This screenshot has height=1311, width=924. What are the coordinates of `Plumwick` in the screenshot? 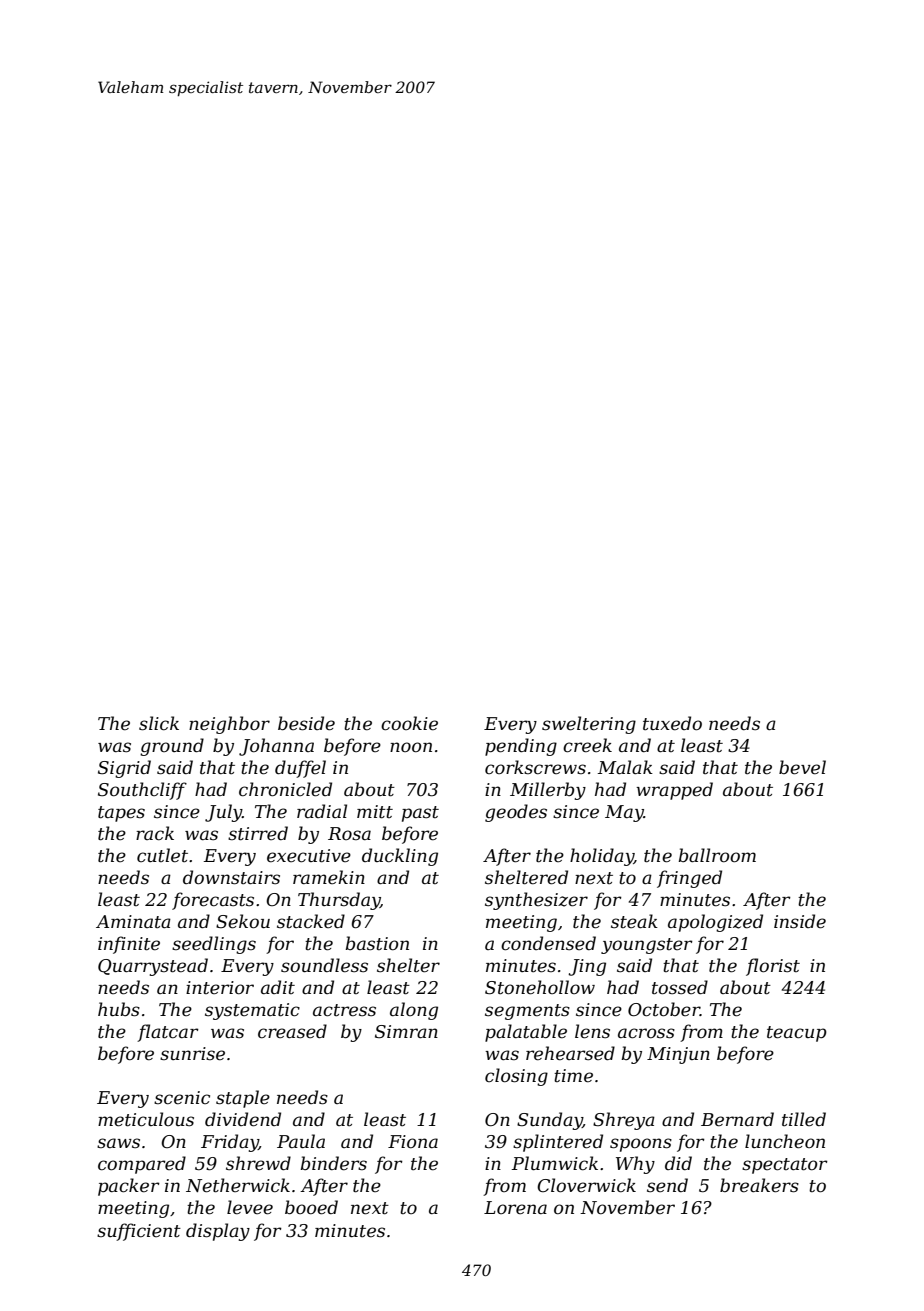 It's located at (555, 1163).
